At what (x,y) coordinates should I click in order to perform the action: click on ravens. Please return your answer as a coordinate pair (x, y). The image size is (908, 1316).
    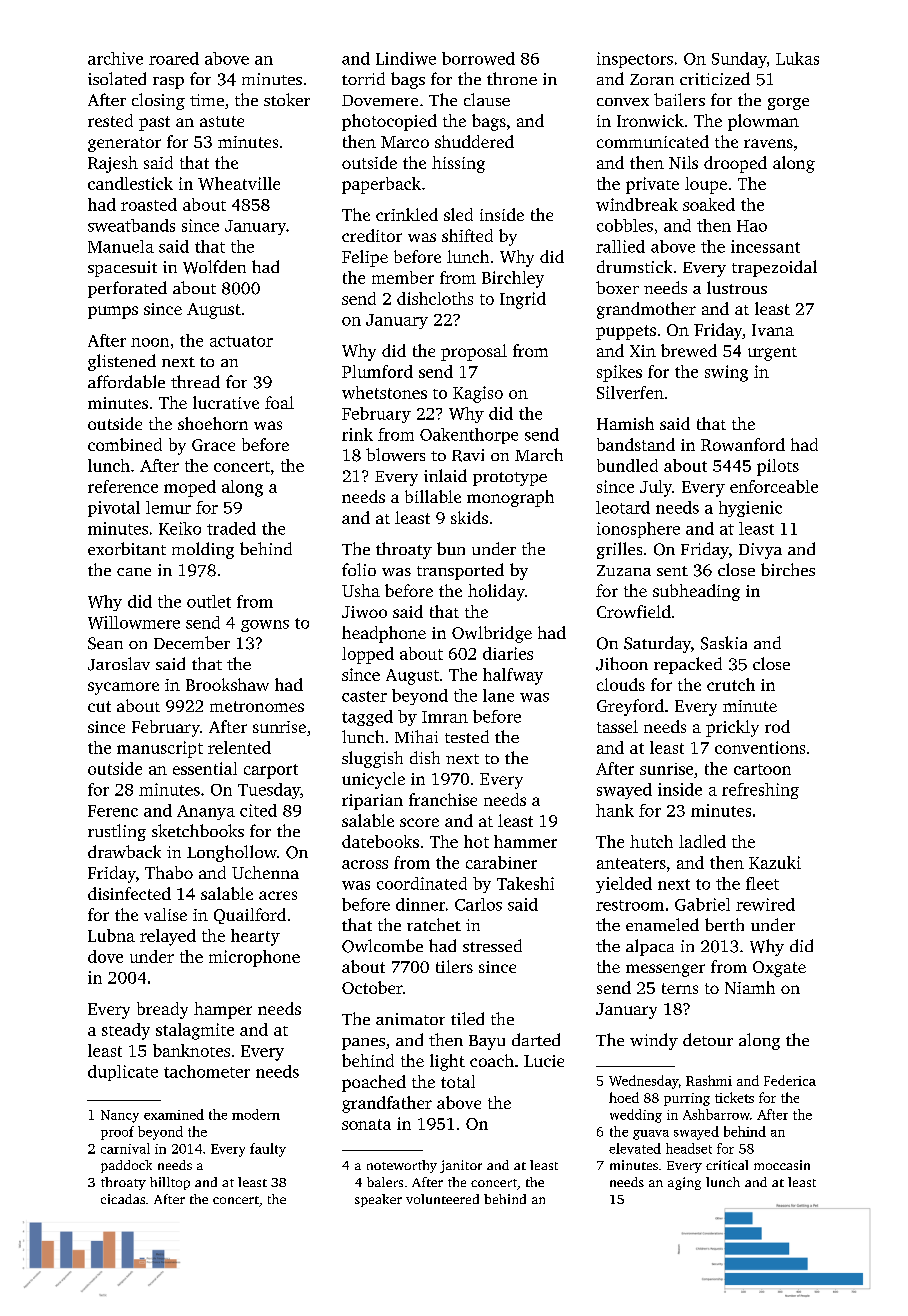
    Looking at the image, I should click on (768, 143).
